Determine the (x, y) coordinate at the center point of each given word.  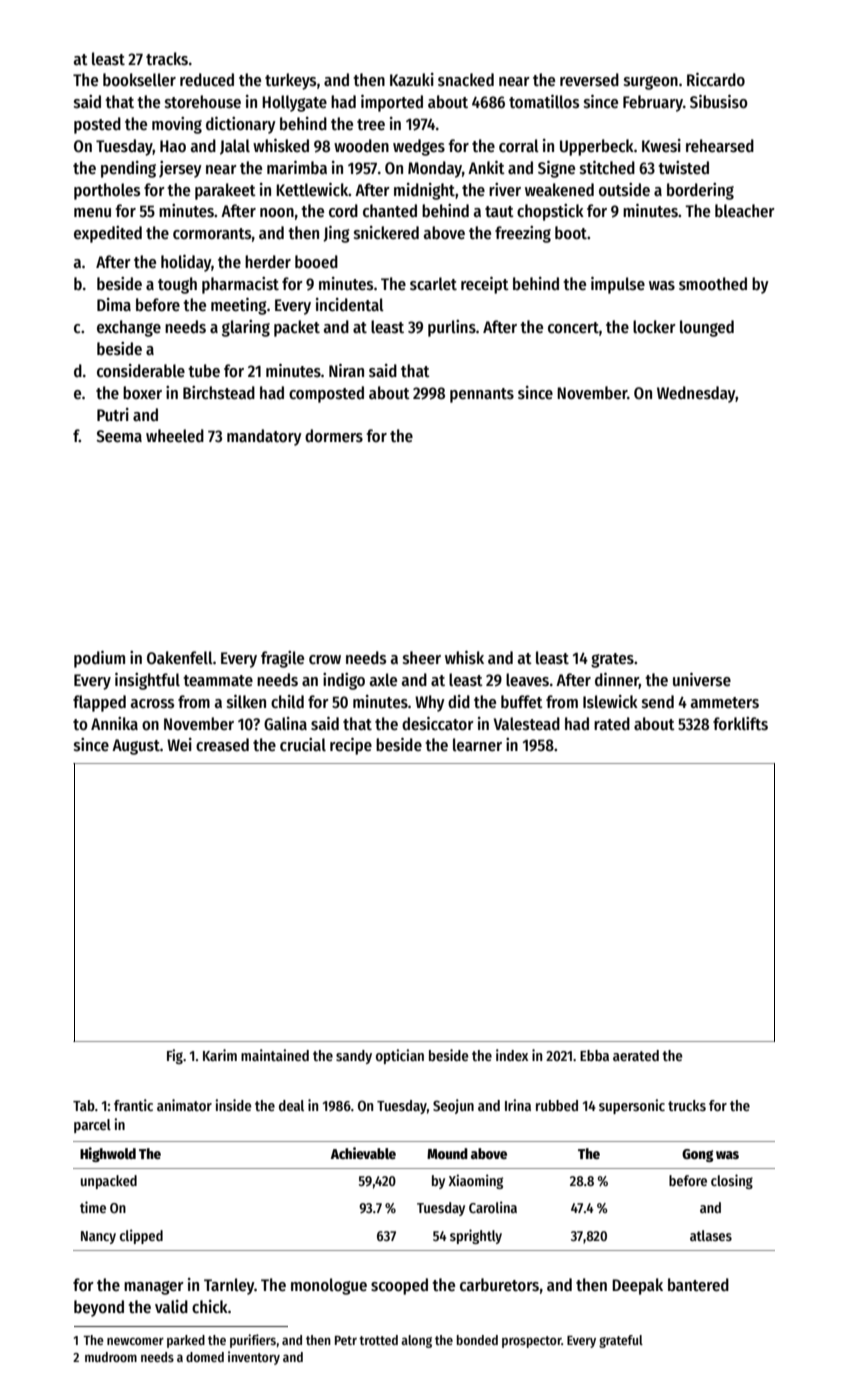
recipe (351, 746)
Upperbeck (597, 147)
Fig (175, 1056)
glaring (246, 328)
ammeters (725, 703)
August (136, 747)
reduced (207, 80)
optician (400, 1056)
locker (654, 327)
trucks (687, 1105)
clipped (141, 1236)
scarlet (433, 284)
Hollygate (294, 103)
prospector (532, 1342)
